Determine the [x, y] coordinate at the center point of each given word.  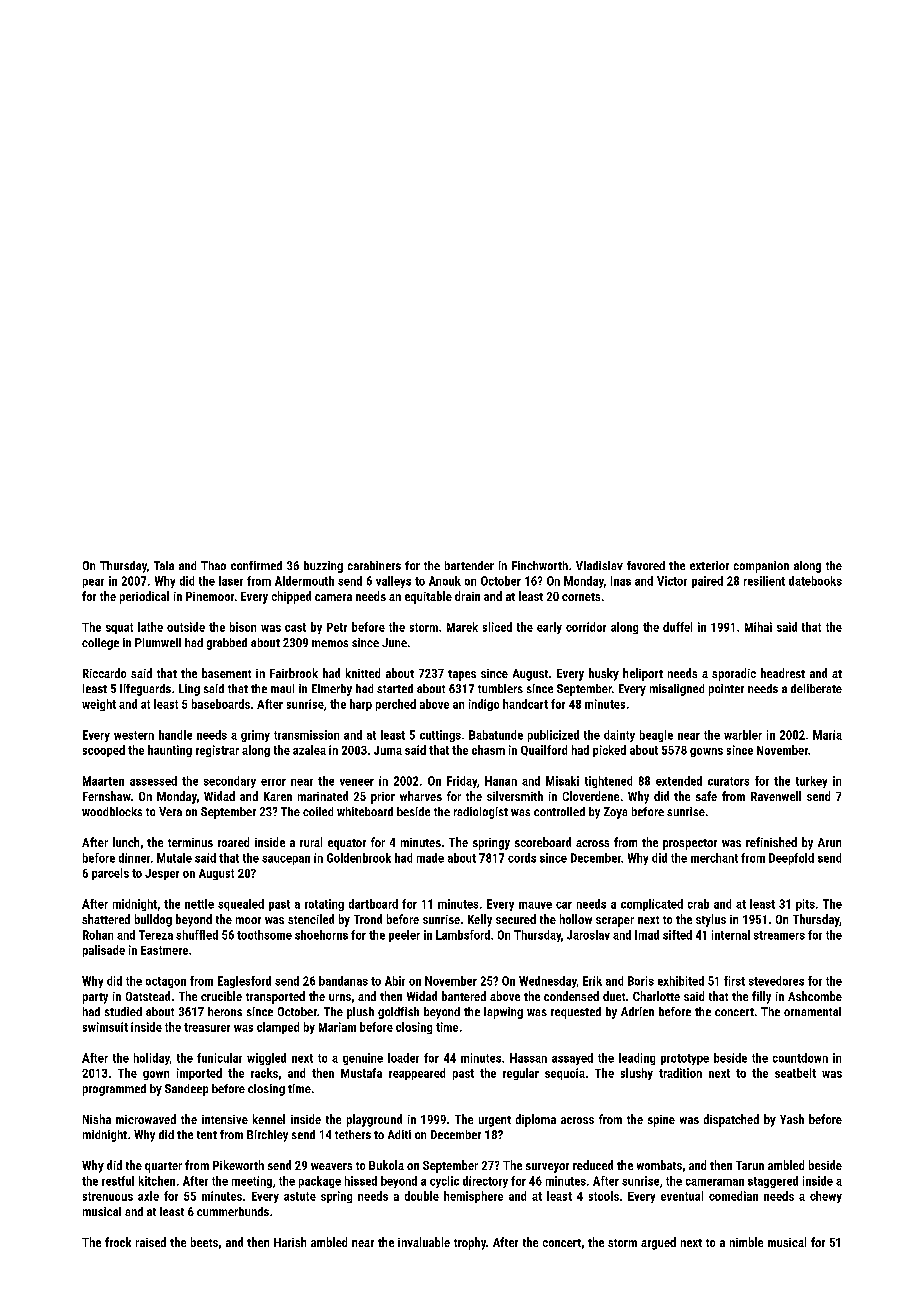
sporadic [734, 674]
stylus [711, 920]
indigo [484, 705]
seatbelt [795, 1073]
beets [204, 1242]
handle [175, 735]
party [95, 998]
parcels [110, 874]
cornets [581, 597]
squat [119, 628]
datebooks [815, 581]
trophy [470, 1243]
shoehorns [321, 935]
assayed [572, 1059]
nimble [746, 1242]
